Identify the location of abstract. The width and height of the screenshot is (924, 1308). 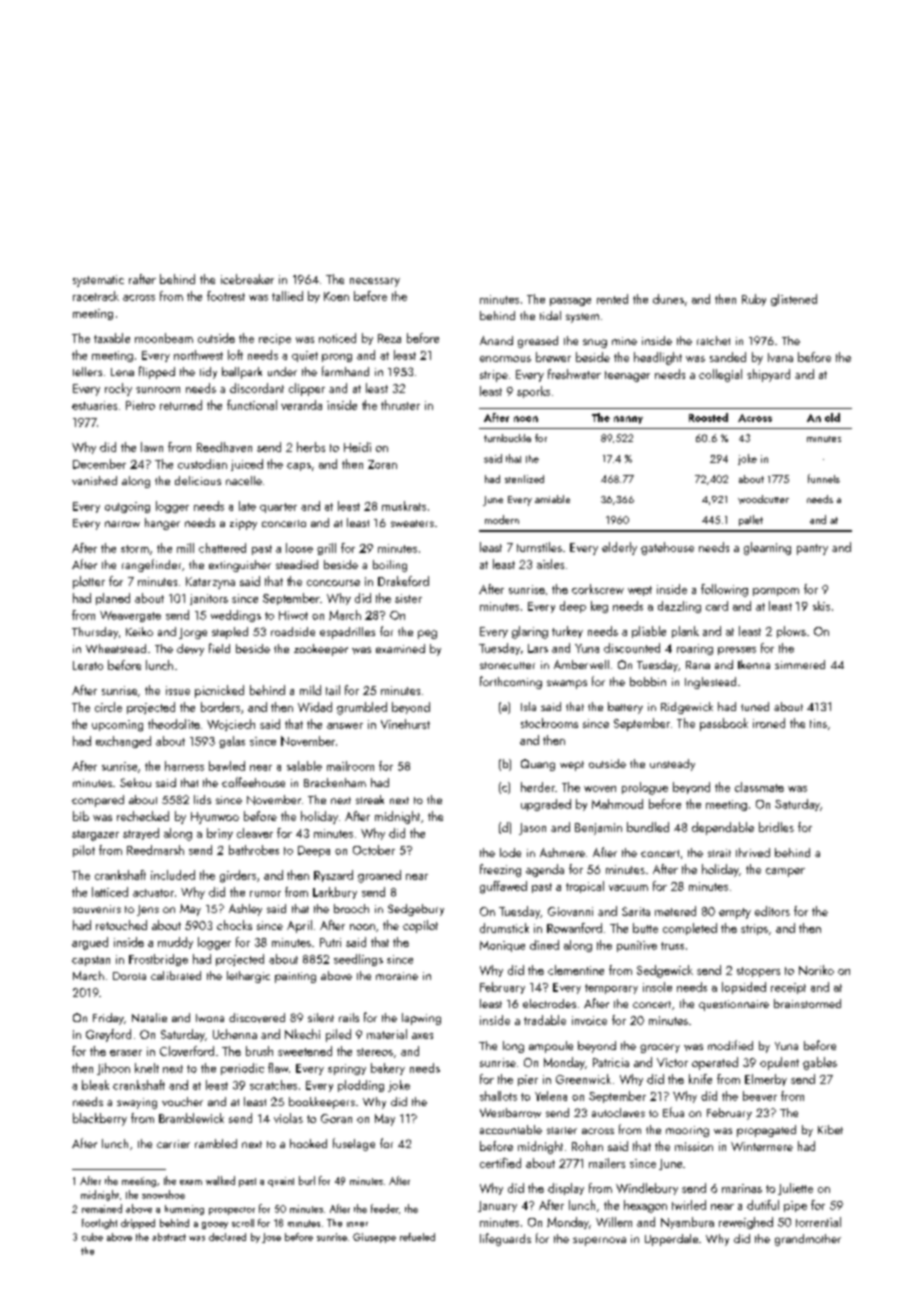
(169, 1237).
